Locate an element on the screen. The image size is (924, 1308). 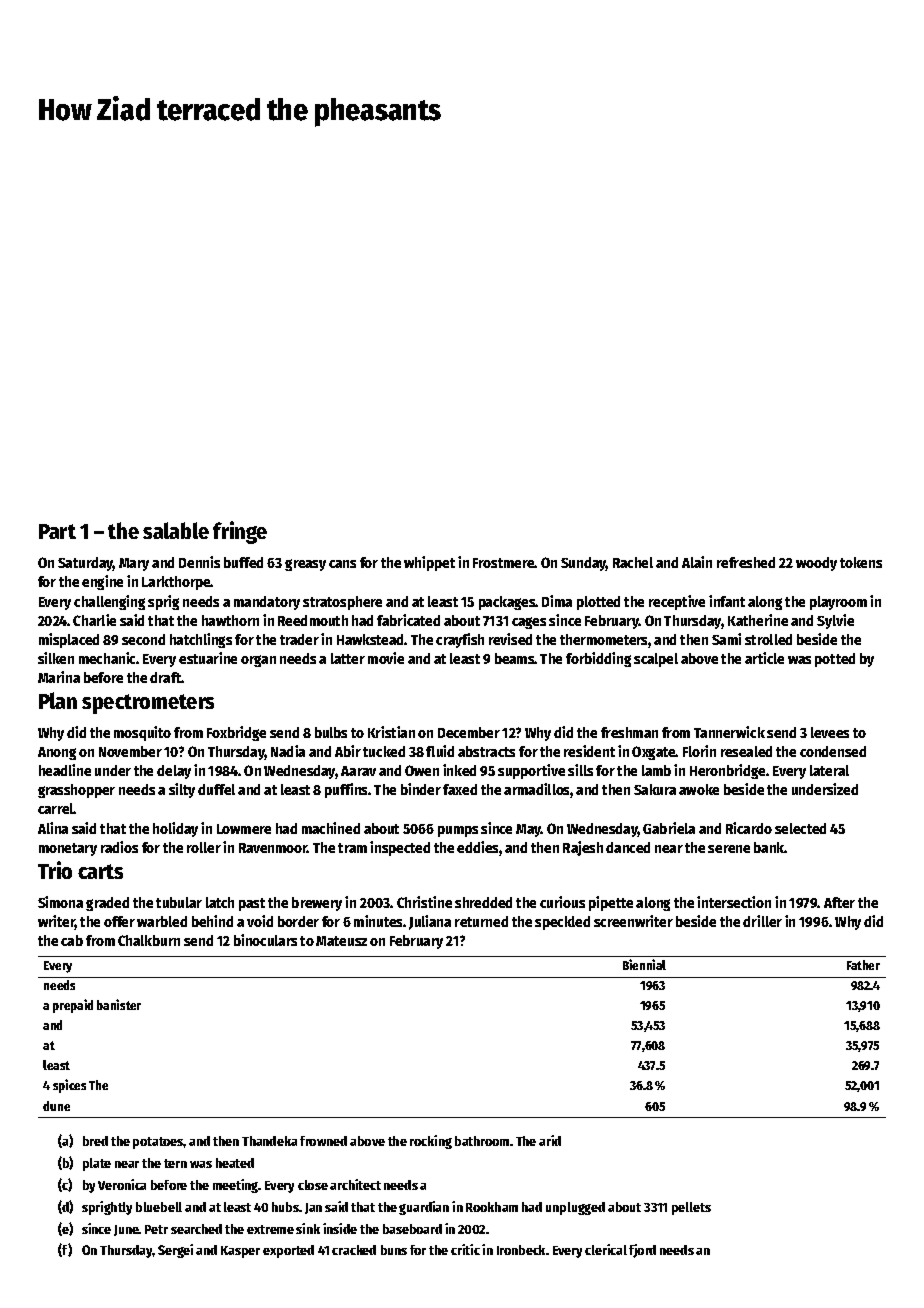
inspected is located at coordinates (400, 848).
